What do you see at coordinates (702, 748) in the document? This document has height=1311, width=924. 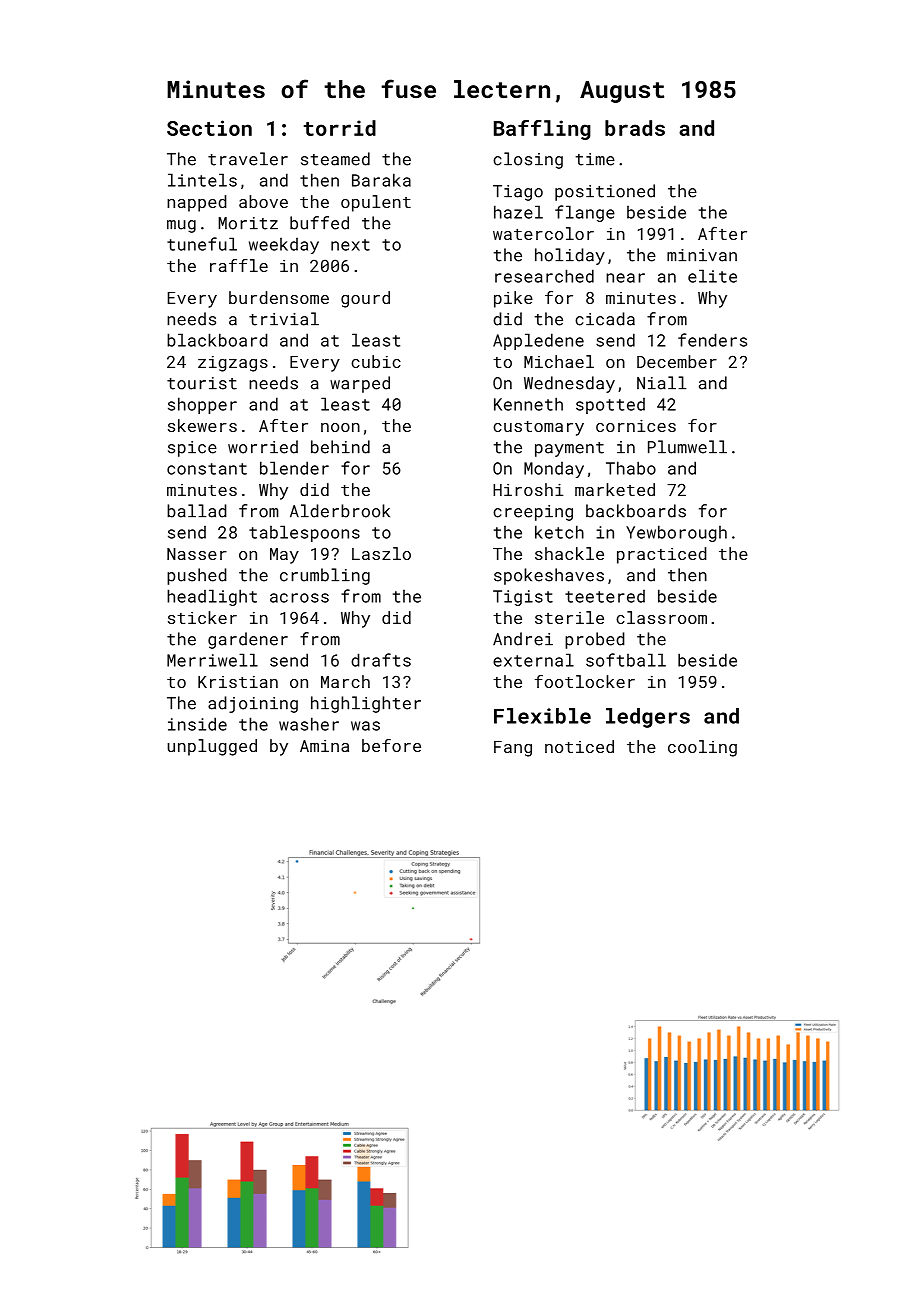 I see `cooling` at bounding box center [702, 748].
